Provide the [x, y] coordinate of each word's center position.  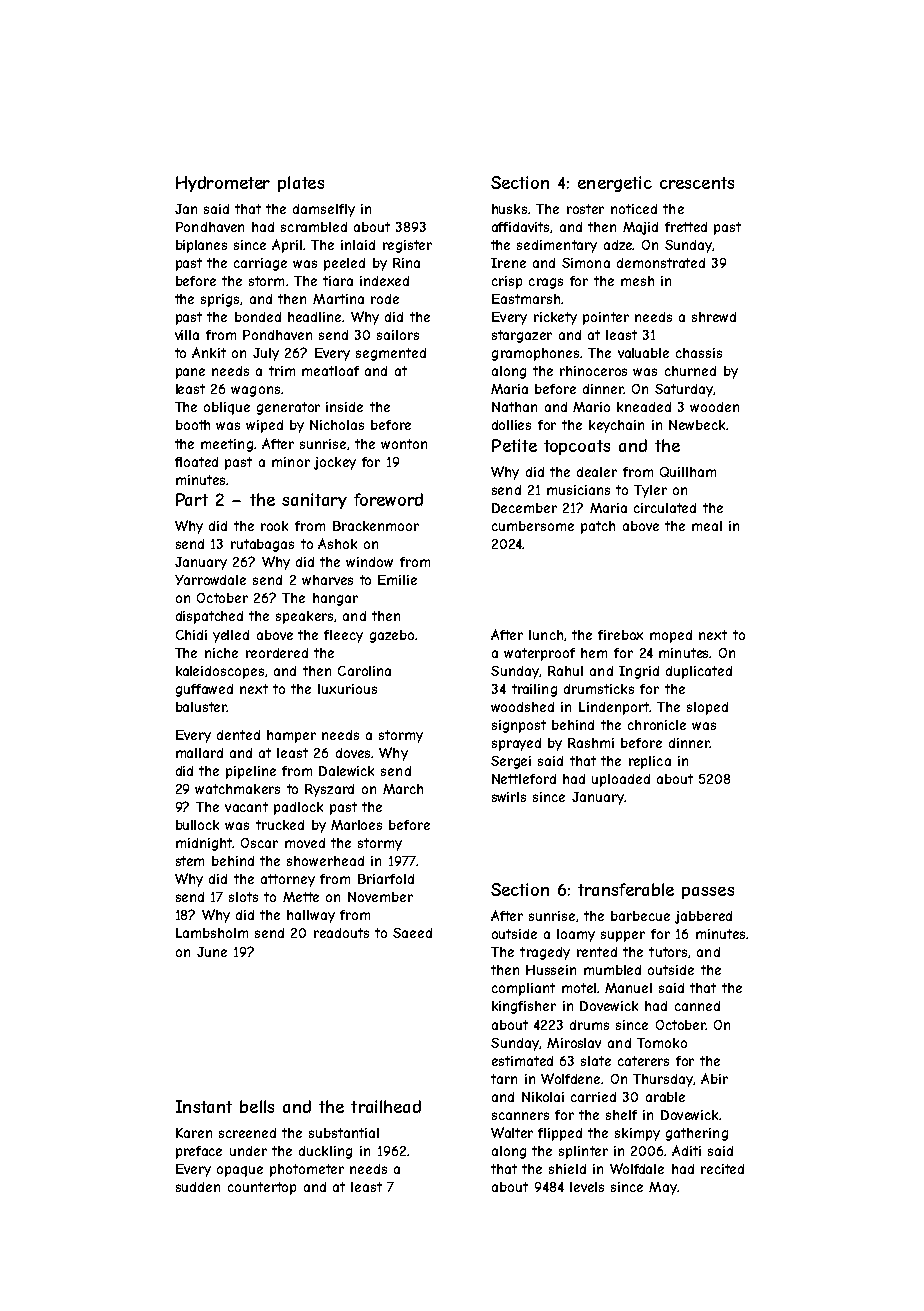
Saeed [412, 933]
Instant [204, 1106]
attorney [288, 880]
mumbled [612, 970]
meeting [227, 445]
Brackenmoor [376, 526]
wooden [714, 407]
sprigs [220, 300]
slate [596, 1061]
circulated [665, 508]
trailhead [386, 1106]
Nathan [514, 407]
